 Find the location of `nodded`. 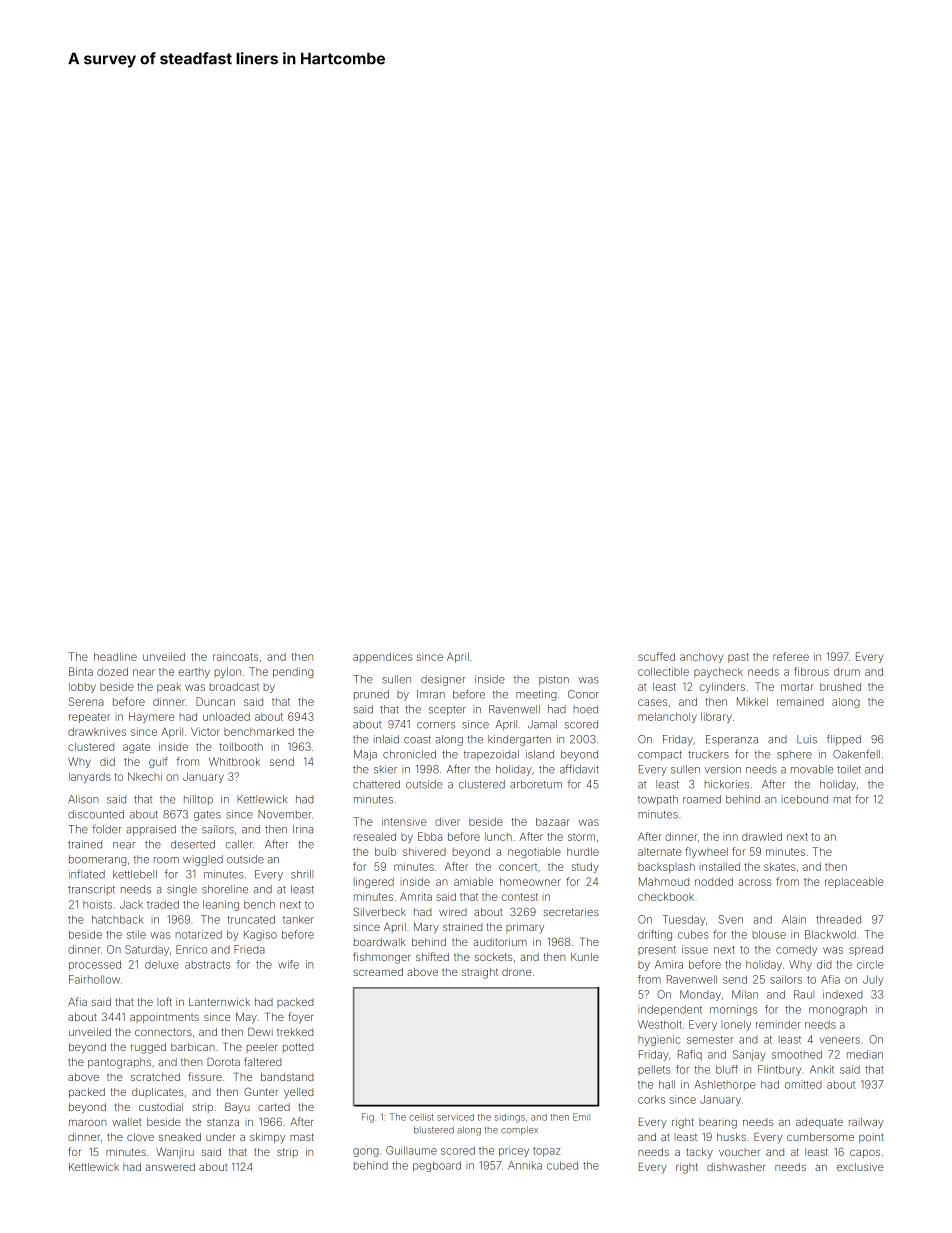

nodded is located at coordinates (714, 882).
